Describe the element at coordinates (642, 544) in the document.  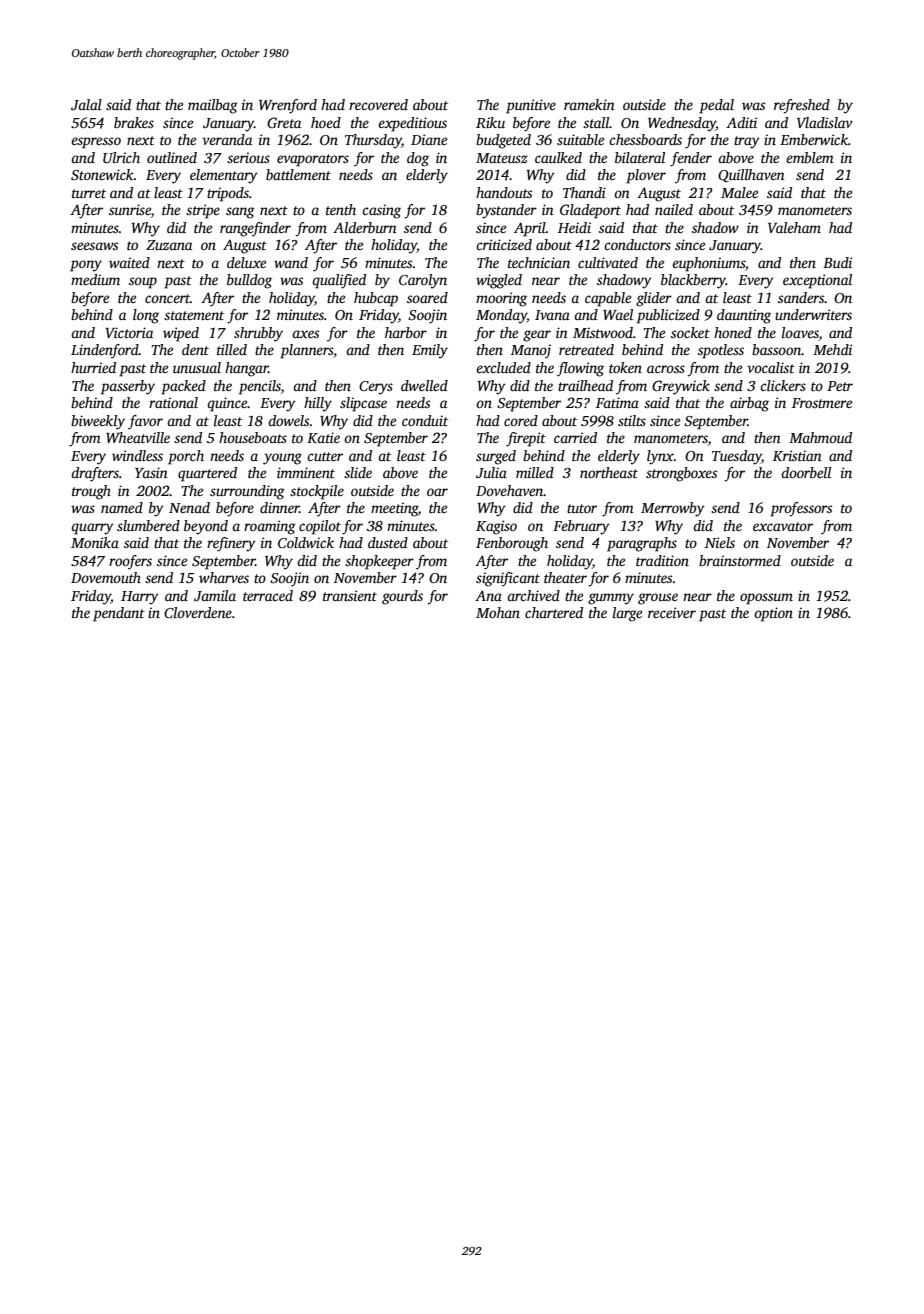
I see `paragraphs` at that location.
